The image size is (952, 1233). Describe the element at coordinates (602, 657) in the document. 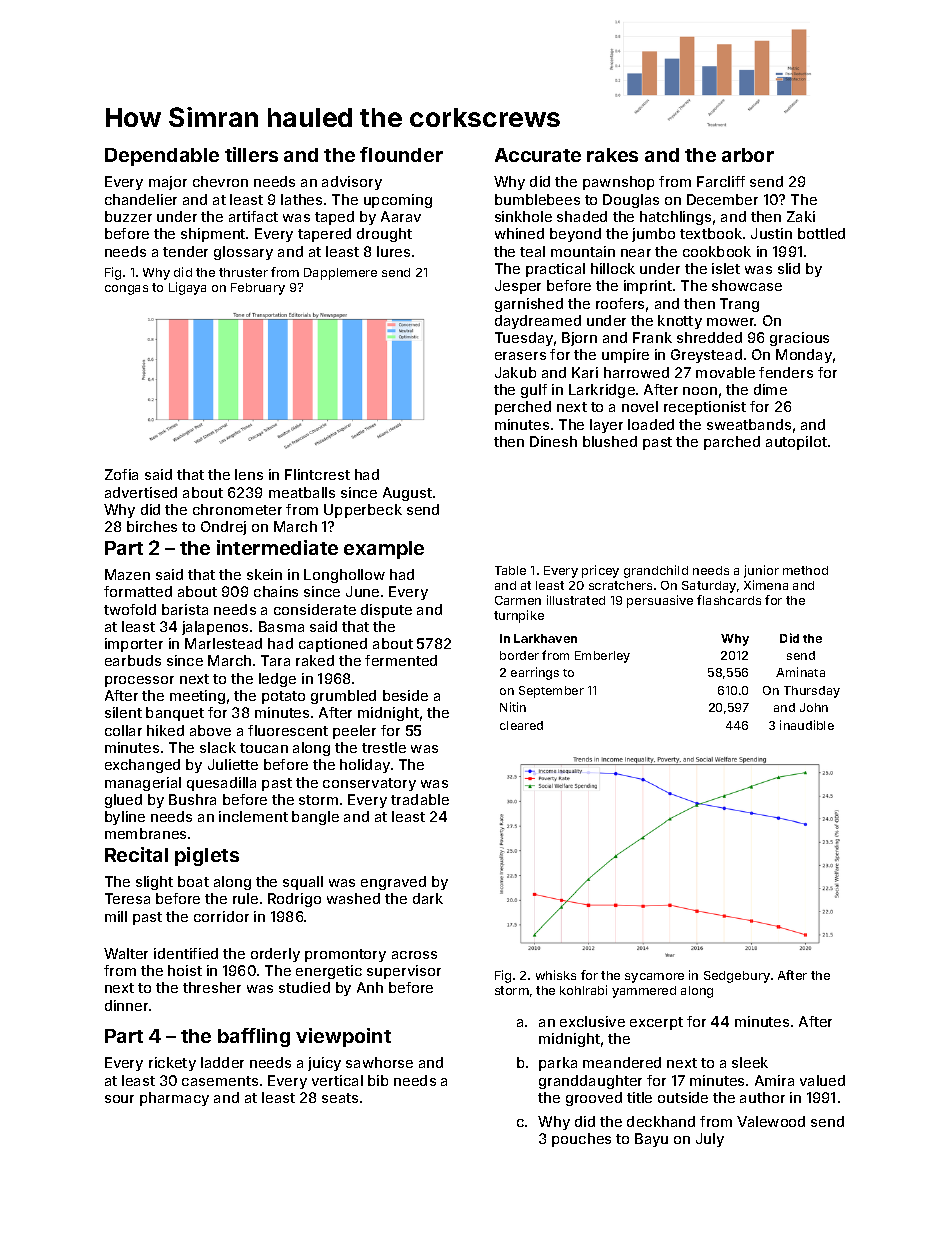

I see `Emberley` at that location.
